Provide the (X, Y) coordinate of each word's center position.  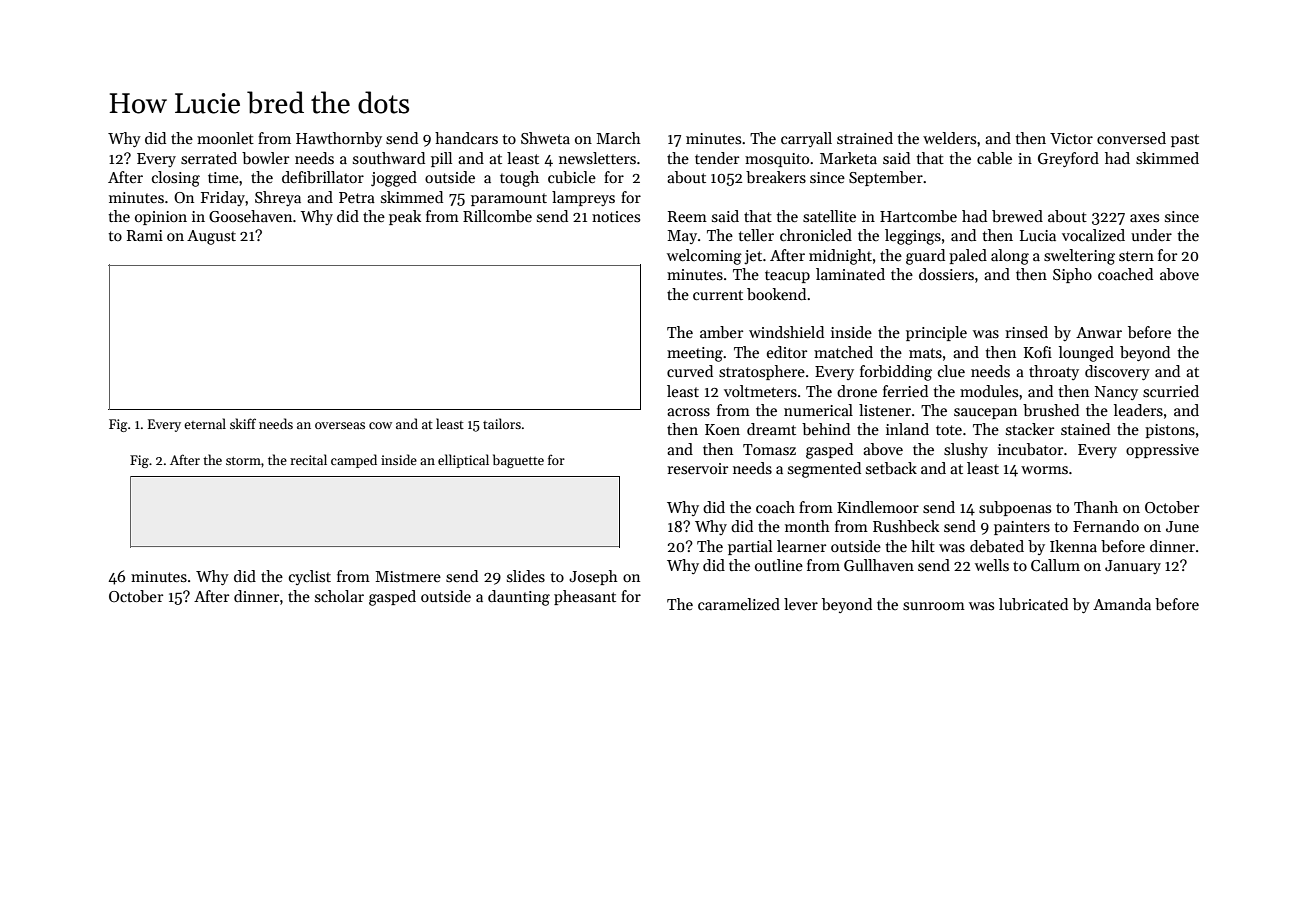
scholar (339, 596)
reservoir (697, 468)
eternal (205, 423)
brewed (1017, 216)
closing (176, 179)
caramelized (739, 604)
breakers (776, 177)
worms (1044, 470)
